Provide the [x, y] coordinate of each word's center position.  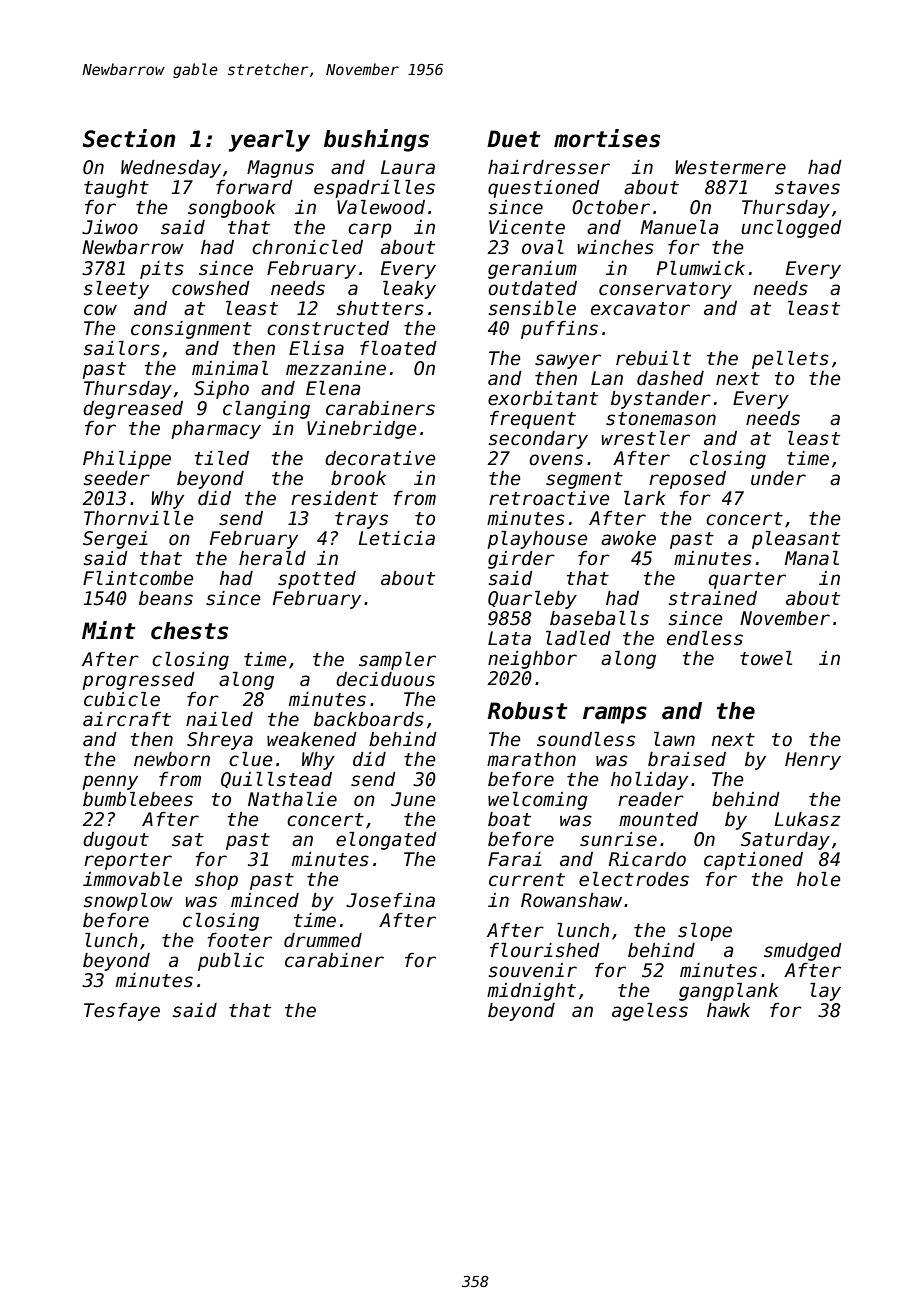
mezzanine [336, 368]
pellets [790, 360]
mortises [607, 138]
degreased [133, 410]
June [413, 799]
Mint [109, 630]
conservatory [665, 290]
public [231, 962]
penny [110, 782]
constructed [328, 328]
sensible [532, 308]
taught [116, 189]
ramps [615, 715]
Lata [509, 638]
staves [807, 188]
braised [687, 759]
